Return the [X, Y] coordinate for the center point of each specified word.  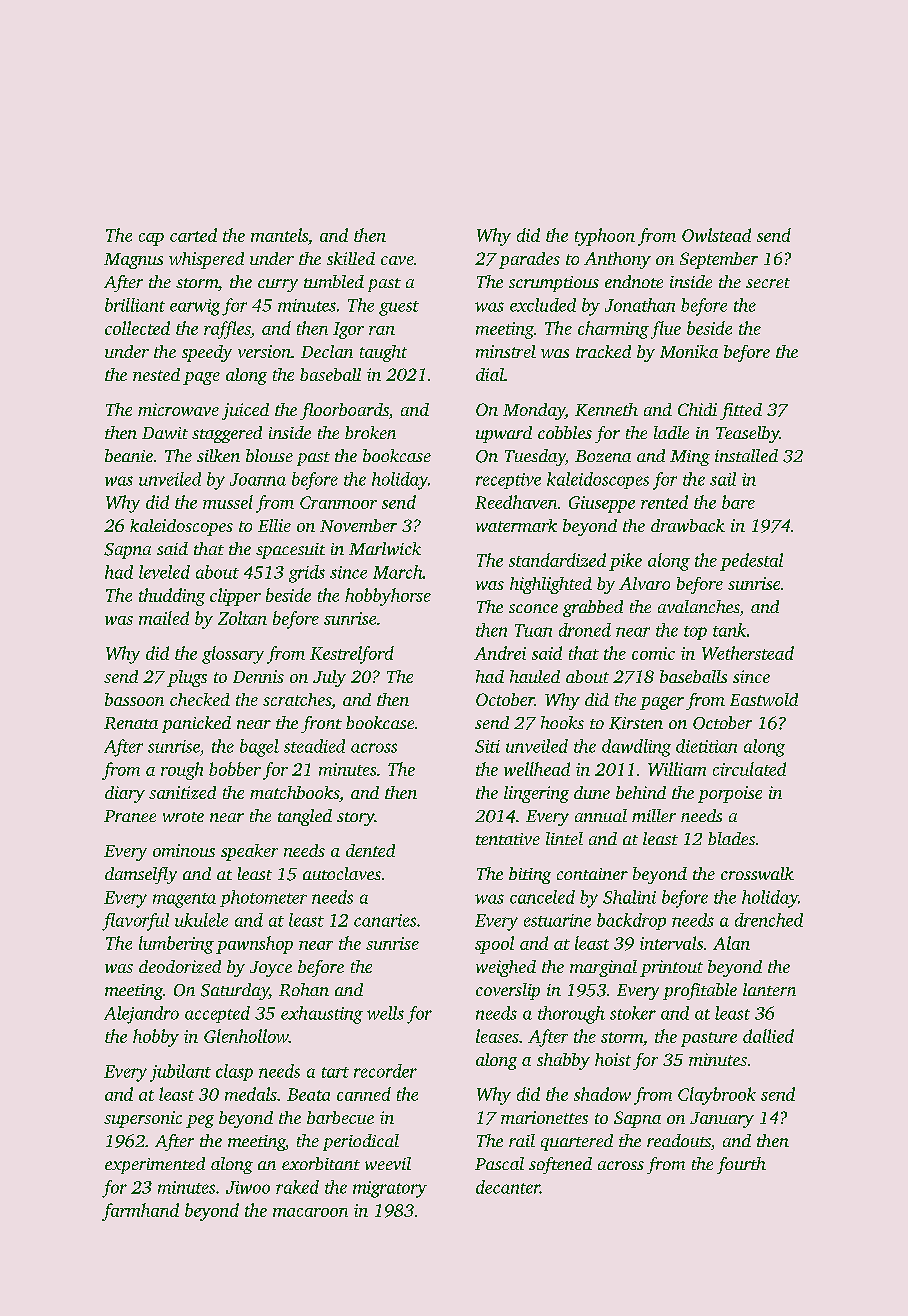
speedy [207, 353]
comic [653, 653]
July [329, 678]
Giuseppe [602, 504]
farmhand [140, 1212]
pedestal [751, 562]
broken [370, 432]
